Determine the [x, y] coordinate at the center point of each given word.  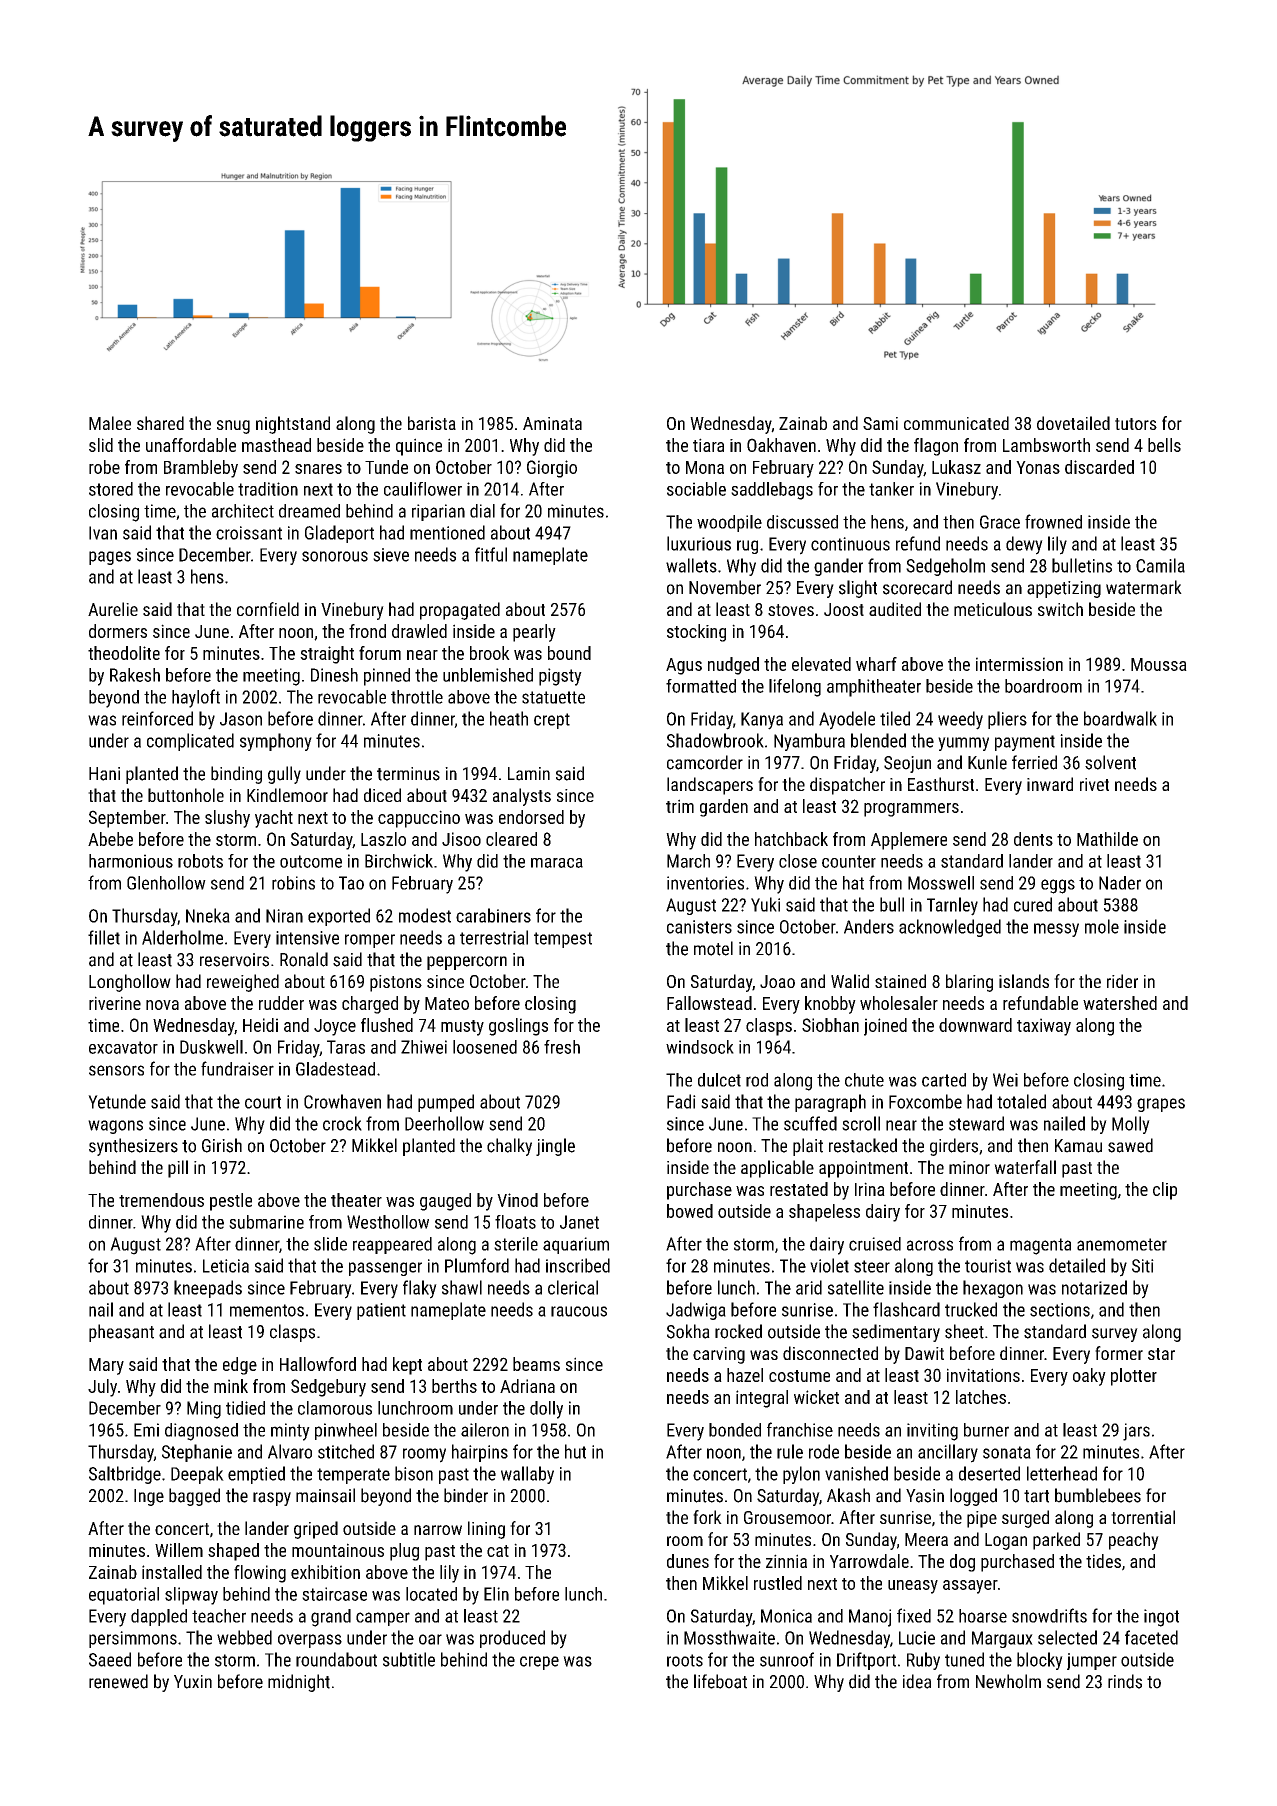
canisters [699, 927]
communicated [956, 423]
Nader [1120, 883]
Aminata [552, 423]
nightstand [293, 425]
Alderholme [182, 937]
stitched [346, 1451]
